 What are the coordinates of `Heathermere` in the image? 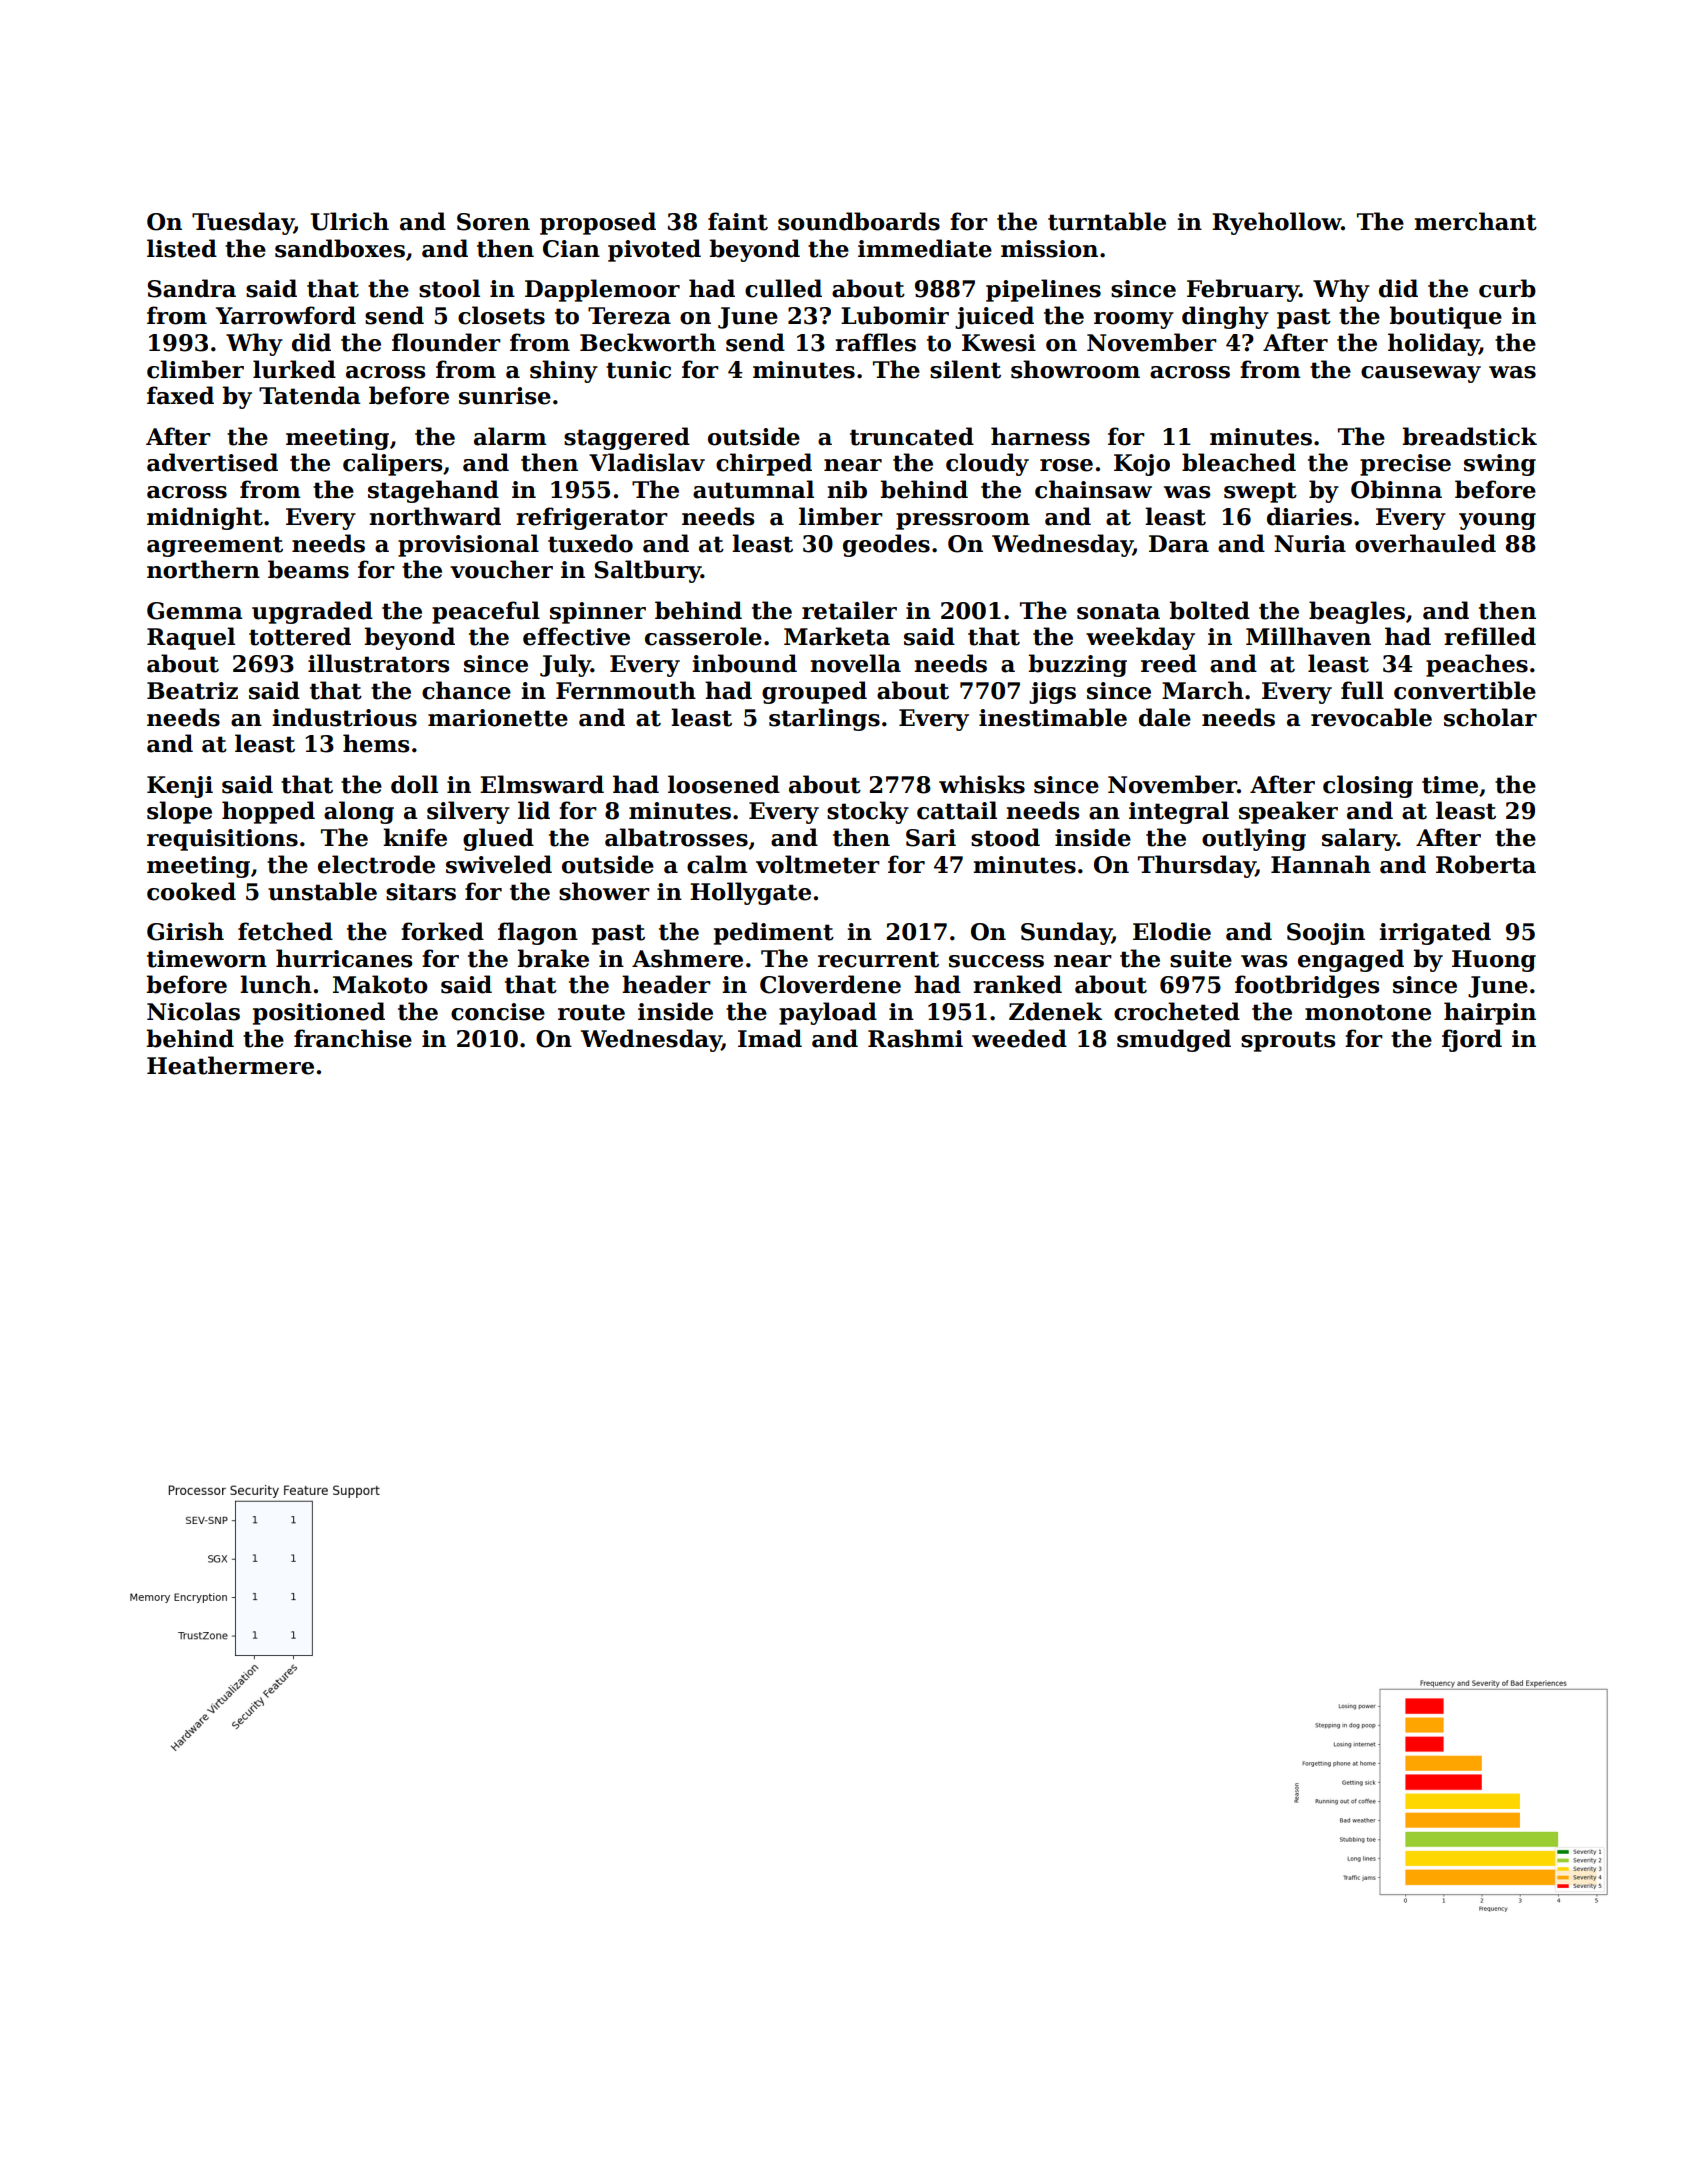 It's located at (230, 1065).
